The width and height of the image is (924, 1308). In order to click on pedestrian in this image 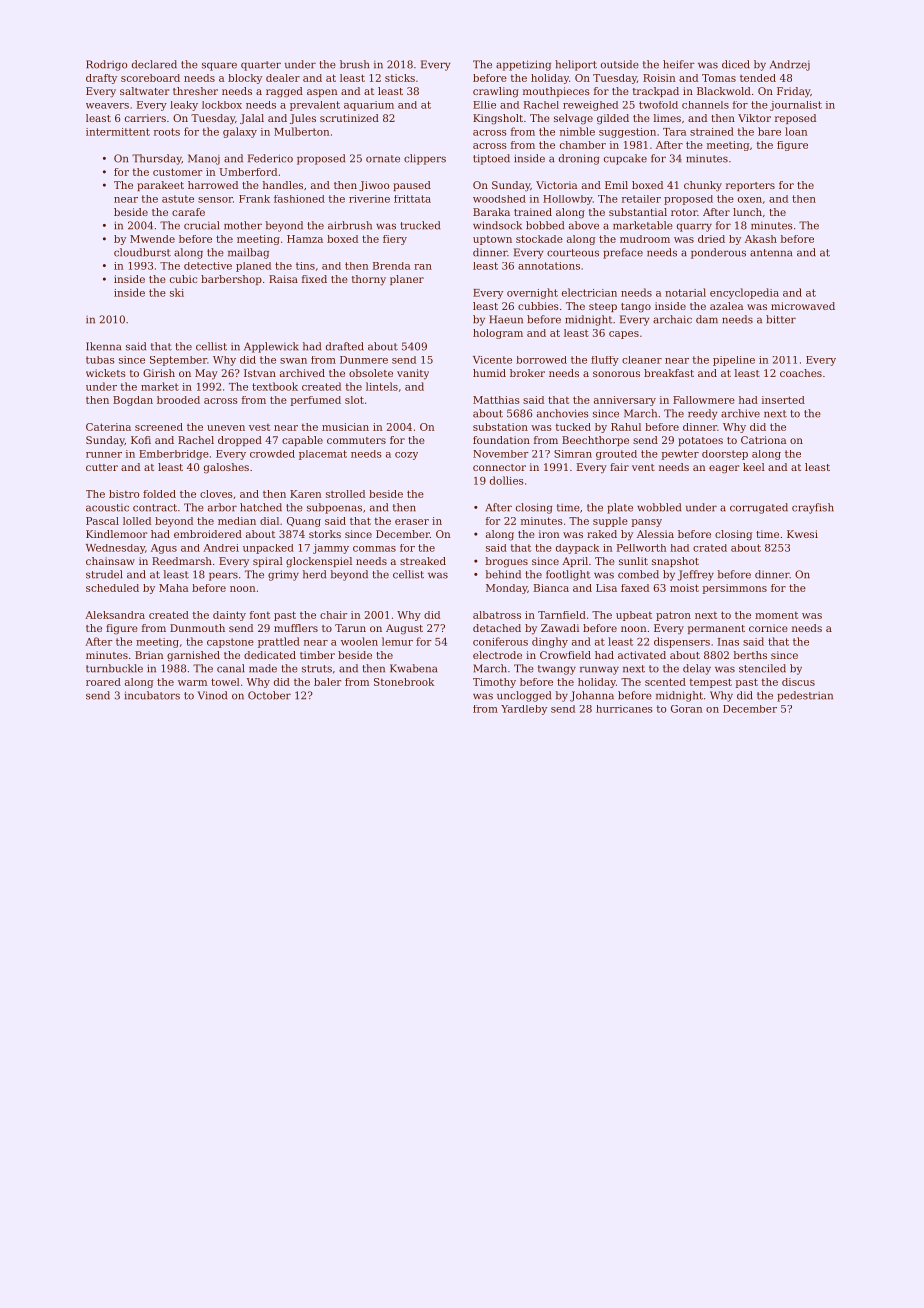, I will do `click(805, 696)`.
